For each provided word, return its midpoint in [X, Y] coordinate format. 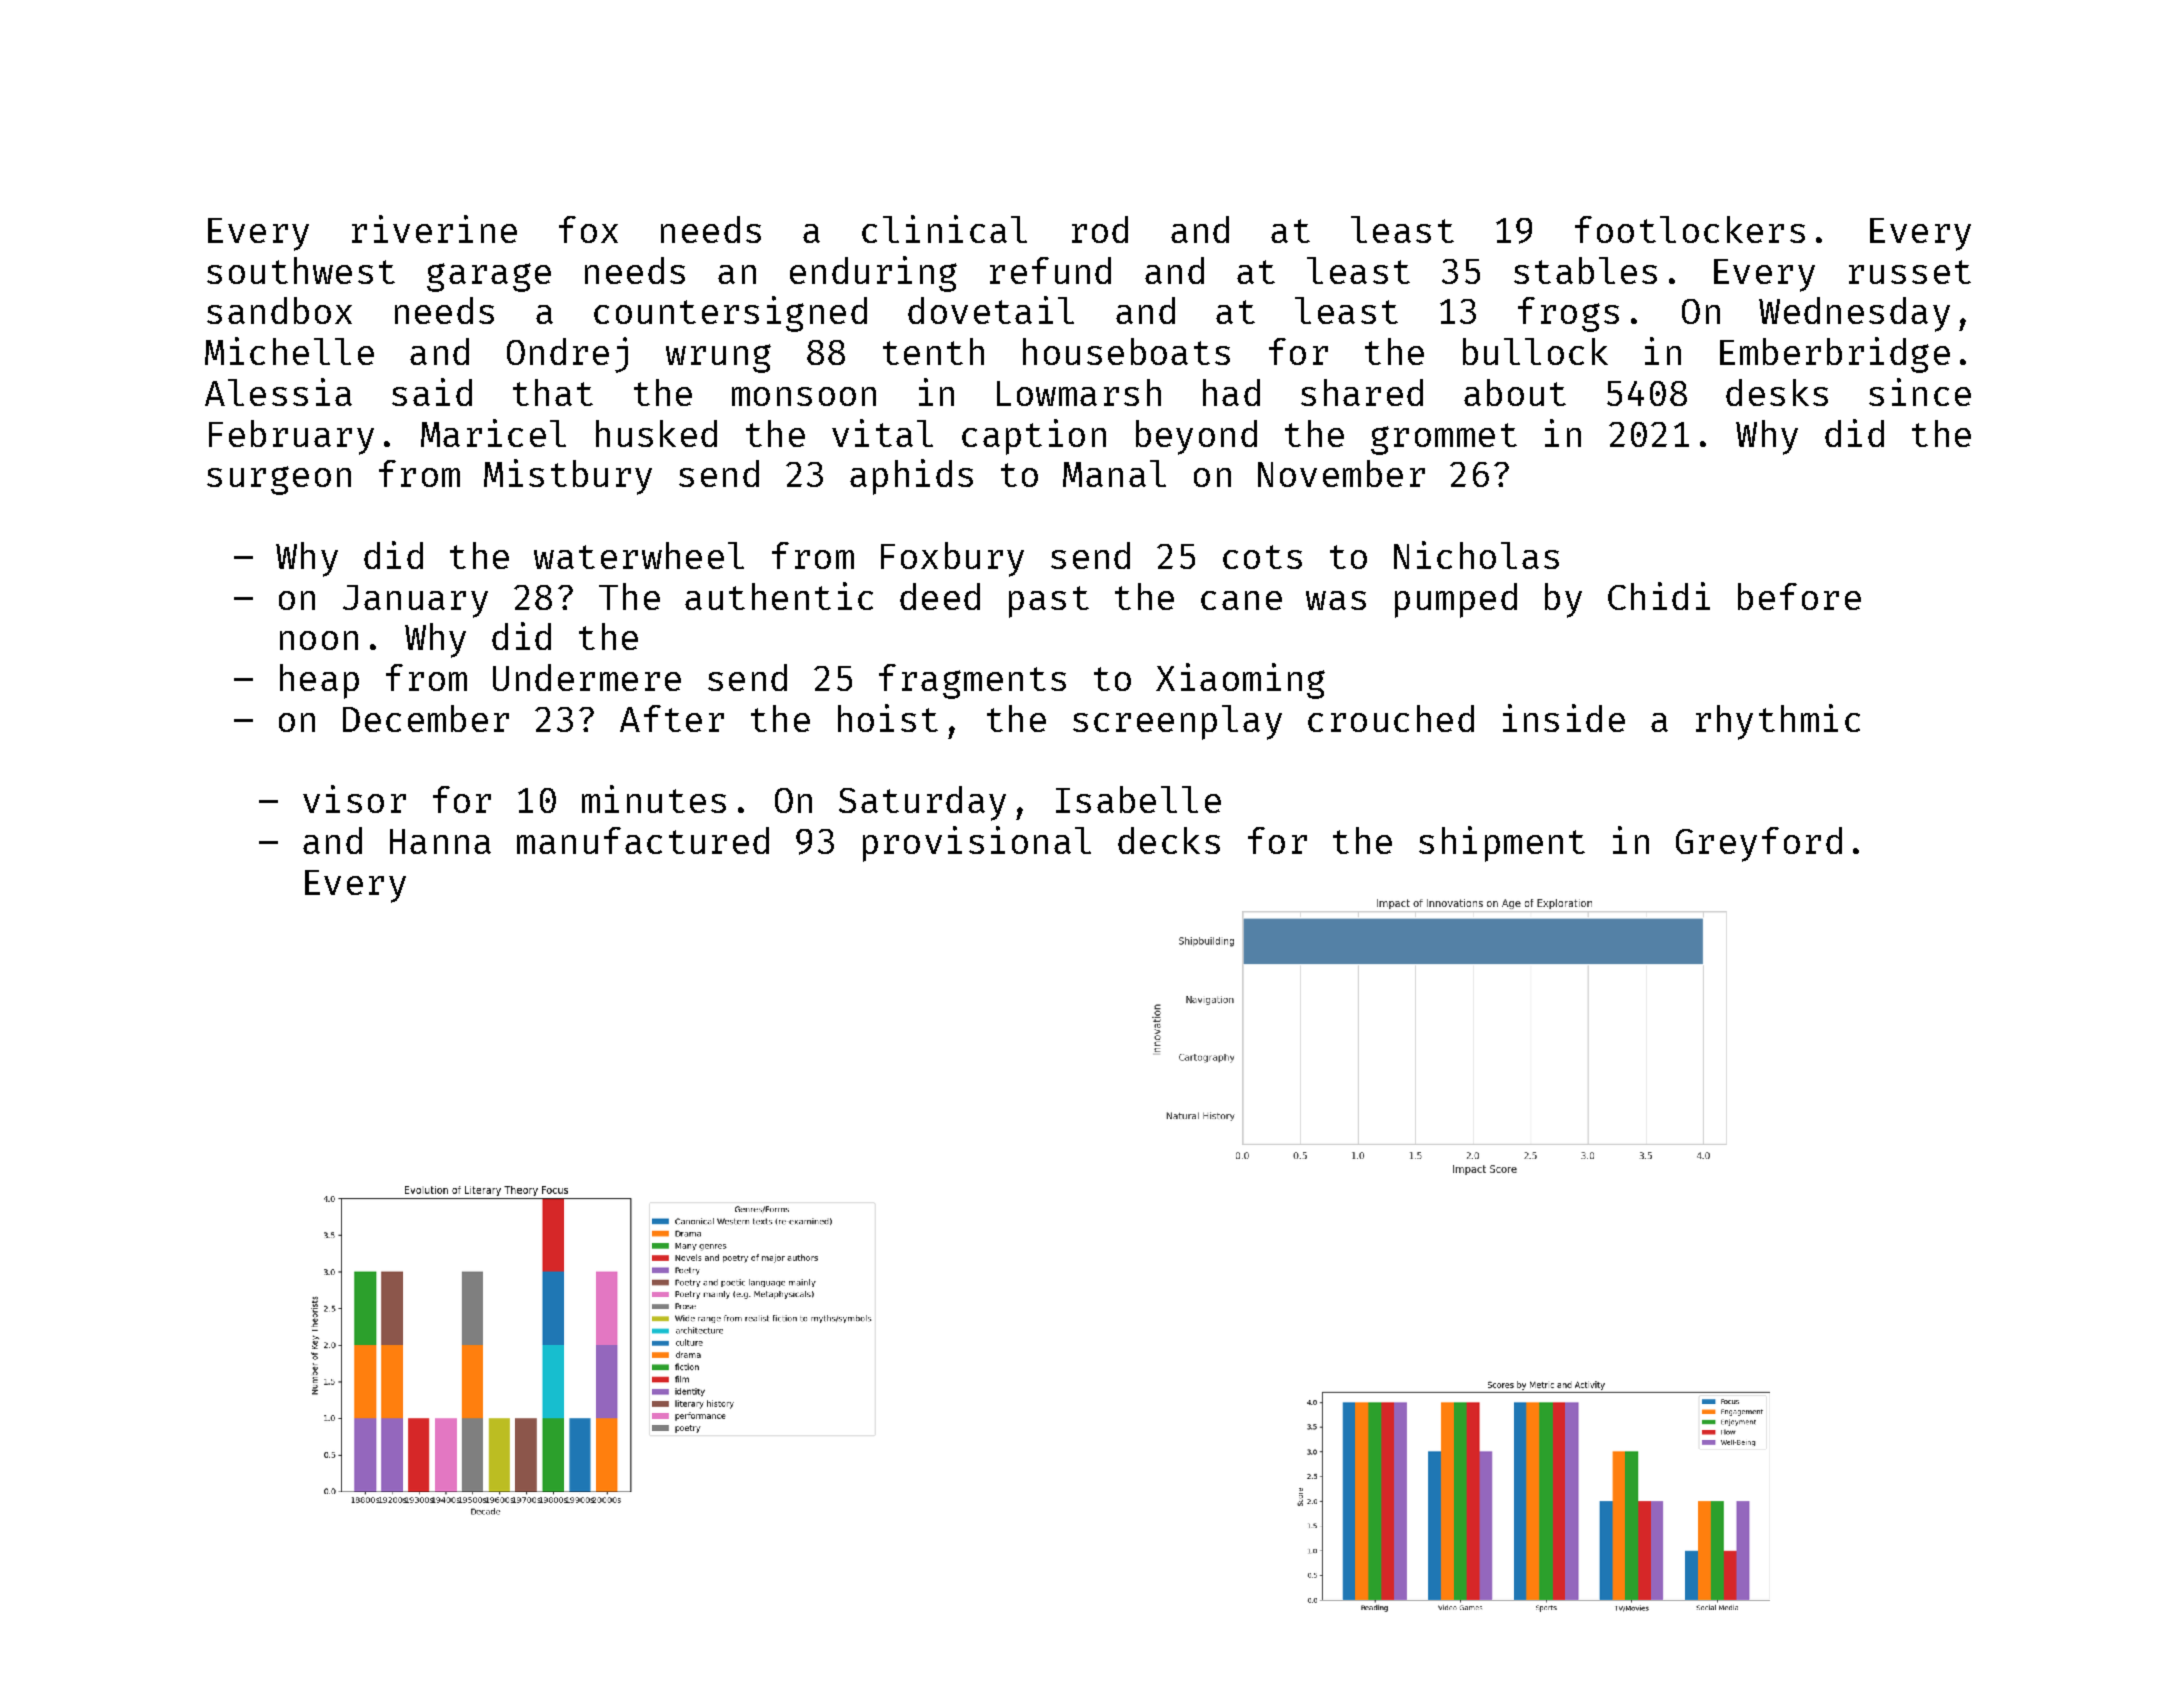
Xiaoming [1240, 681]
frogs [1568, 314]
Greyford [1759, 844]
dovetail [991, 310]
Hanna [440, 841]
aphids [911, 477]
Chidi [1659, 596]
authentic [779, 596]
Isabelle [1138, 799]
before [1799, 596]
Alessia [278, 392]
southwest [301, 270]
